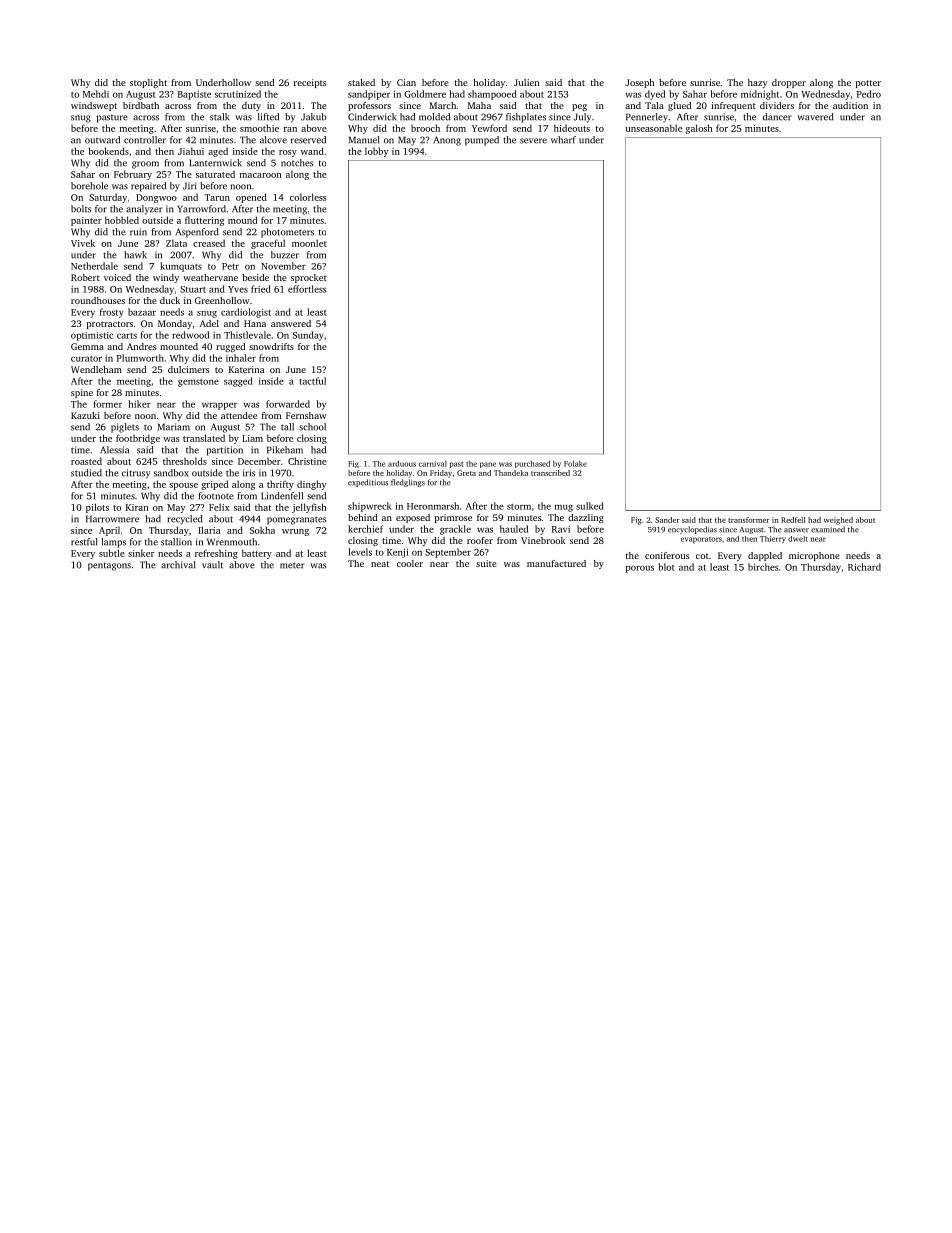  Describe the element at coordinates (209, 323) in the page. I see `Adel` at that location.
